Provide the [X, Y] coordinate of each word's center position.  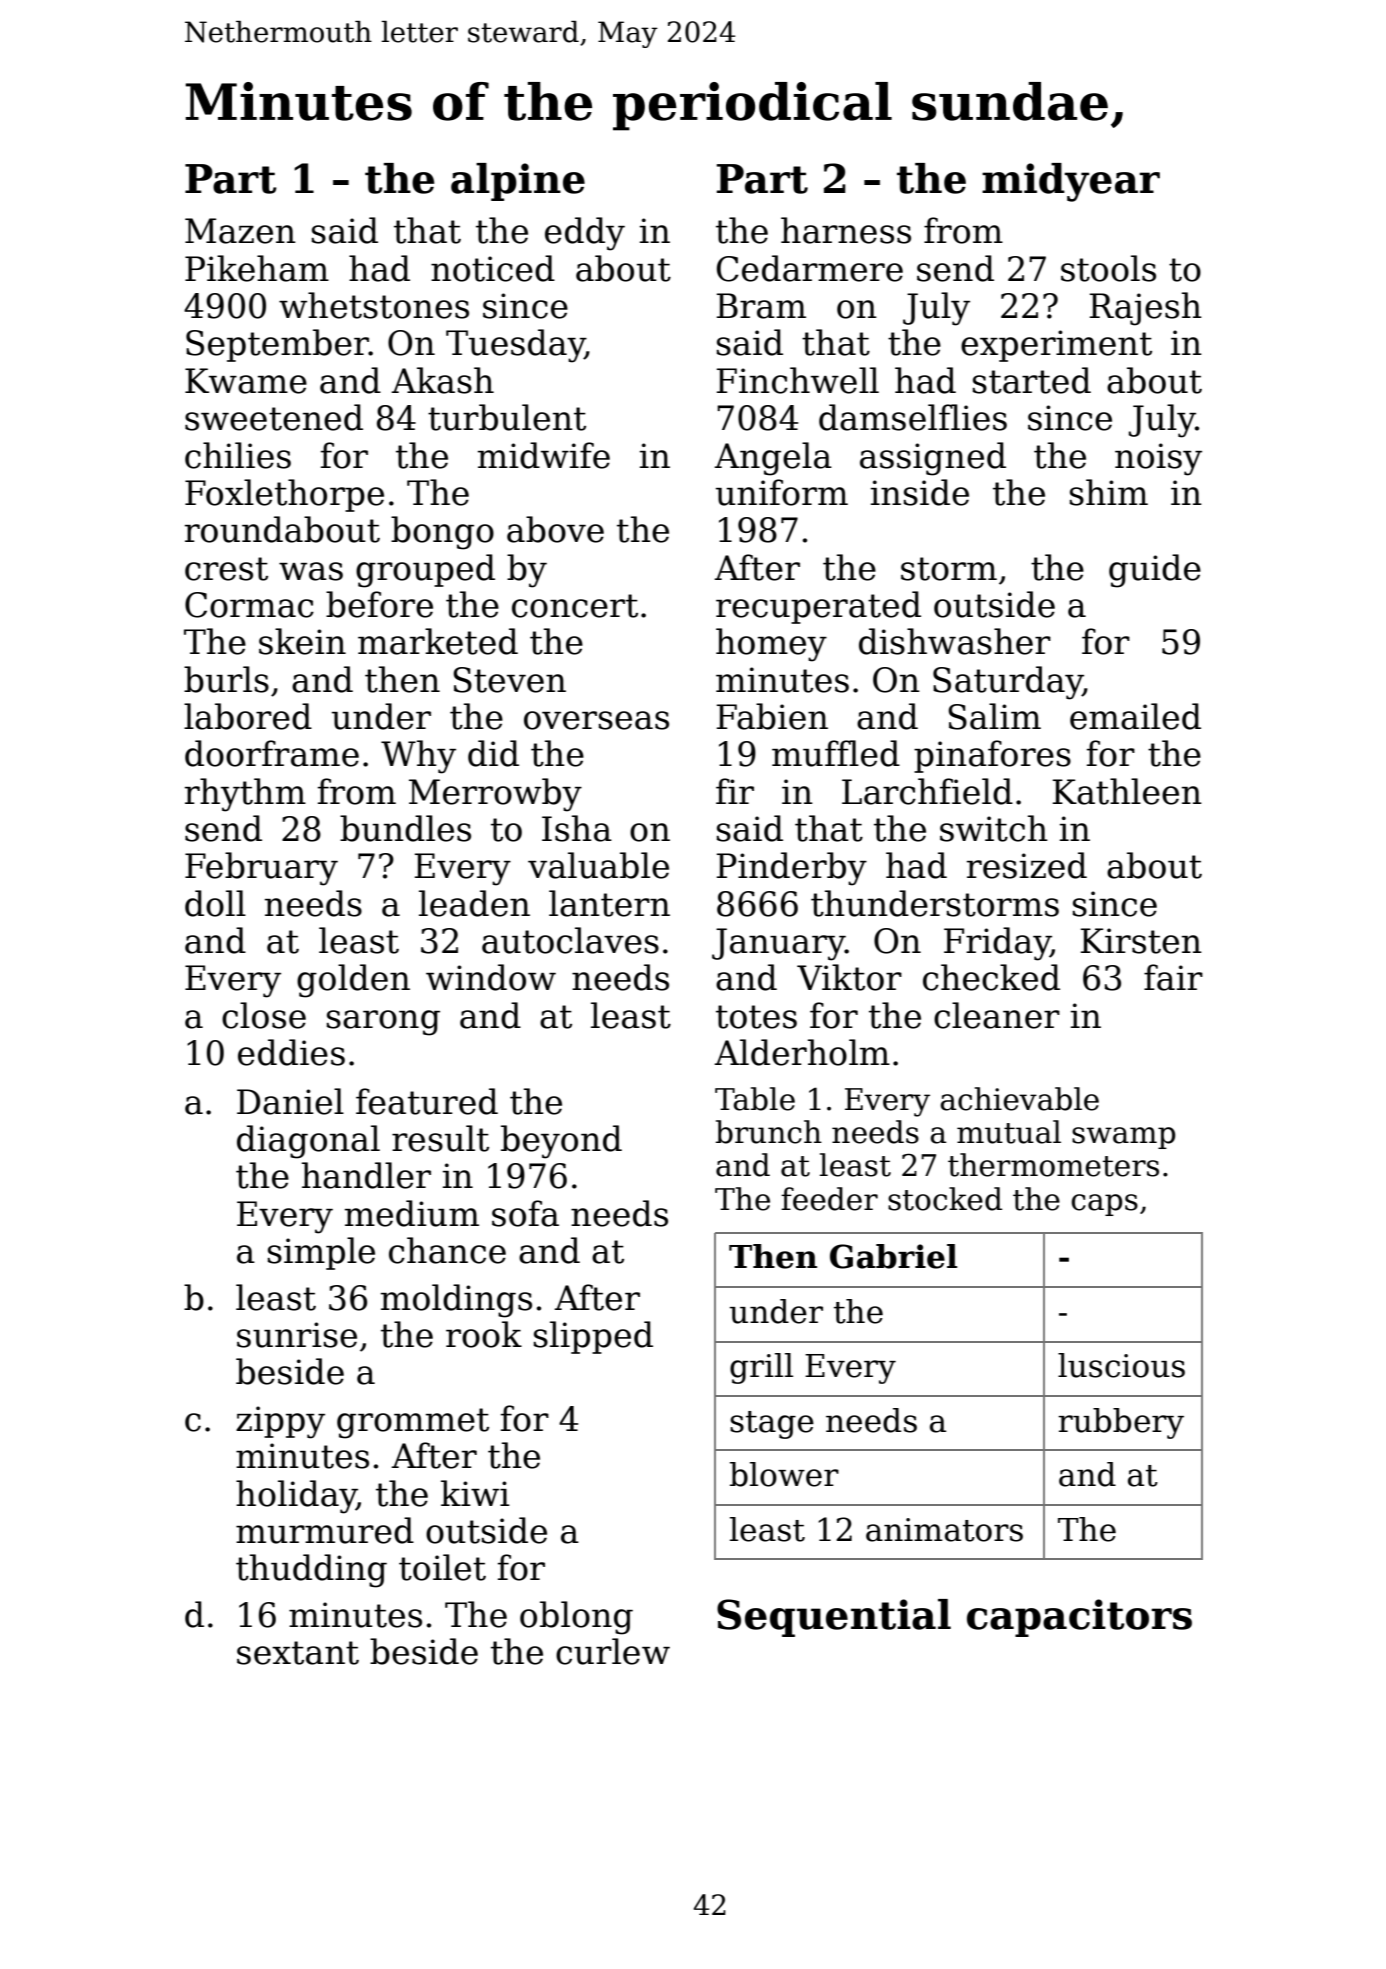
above [555, 529]
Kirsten [1141, 941]
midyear [1071, 182]
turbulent [507, 417]
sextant [298, 1653]
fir [735, 791]
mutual [1009, 1132]
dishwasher [955, 641]
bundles [405, 828]
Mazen [240, 231]
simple [321, 1253]
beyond [561, 1142]
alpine [518, 182]
